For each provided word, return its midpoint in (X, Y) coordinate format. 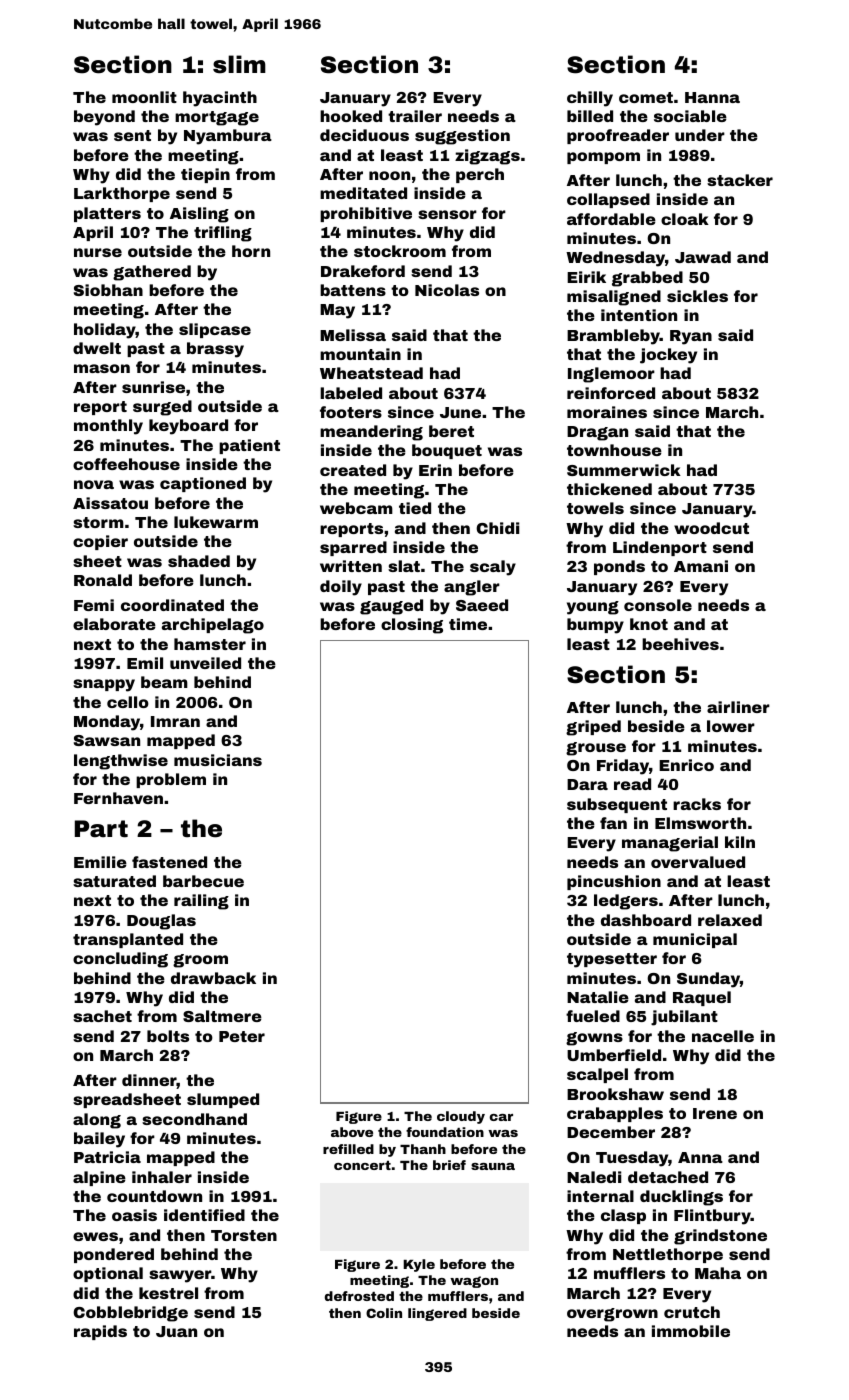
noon (389, 175)
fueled (593, 1016)
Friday (623, 767)
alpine (99, 1178)
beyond (104, 118)
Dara (587, 784)
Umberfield (614, 1055)
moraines (607, 412)
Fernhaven (118, 798)
